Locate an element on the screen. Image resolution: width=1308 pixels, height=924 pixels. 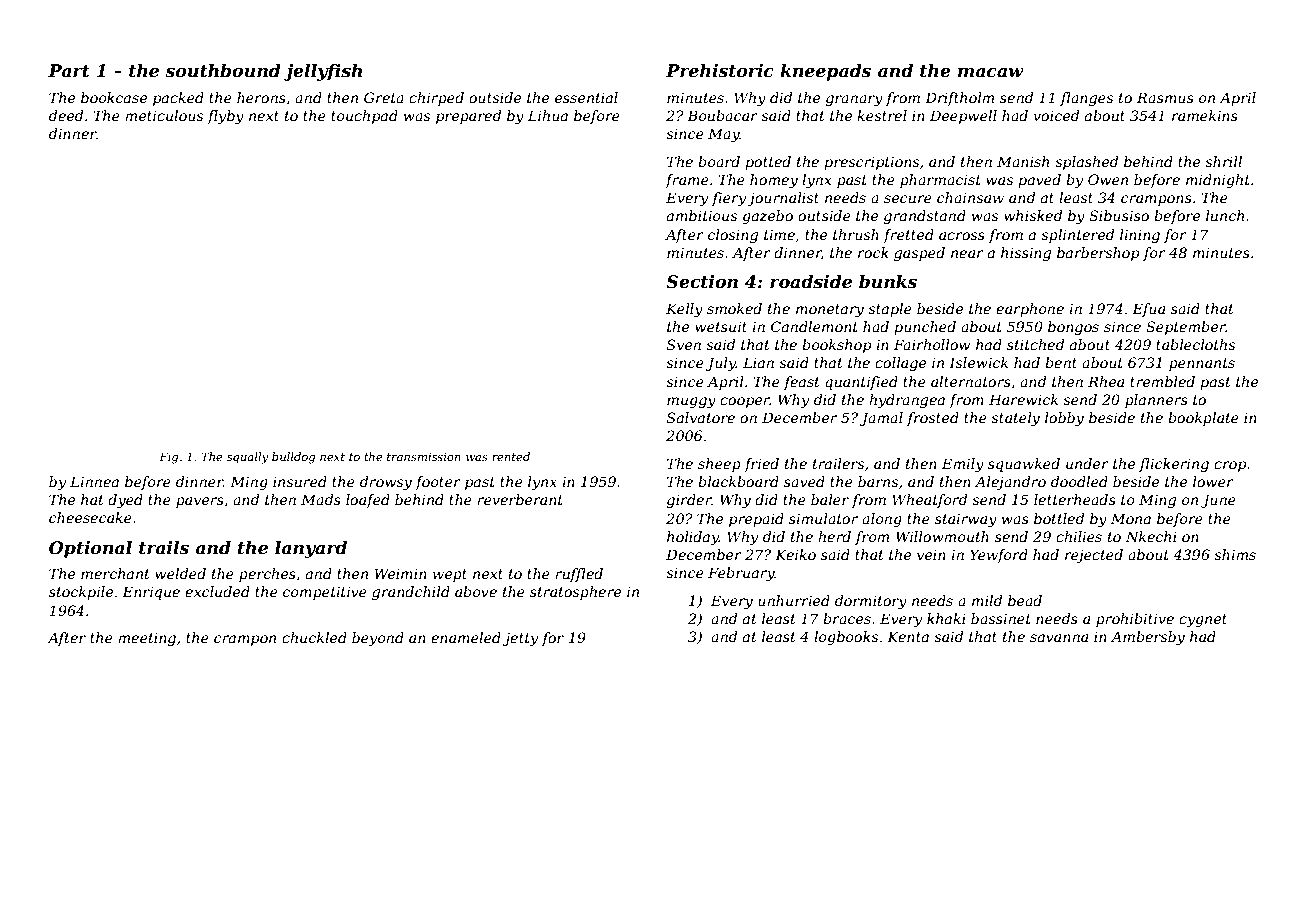
Lian is located at coordinates (758, 362).
